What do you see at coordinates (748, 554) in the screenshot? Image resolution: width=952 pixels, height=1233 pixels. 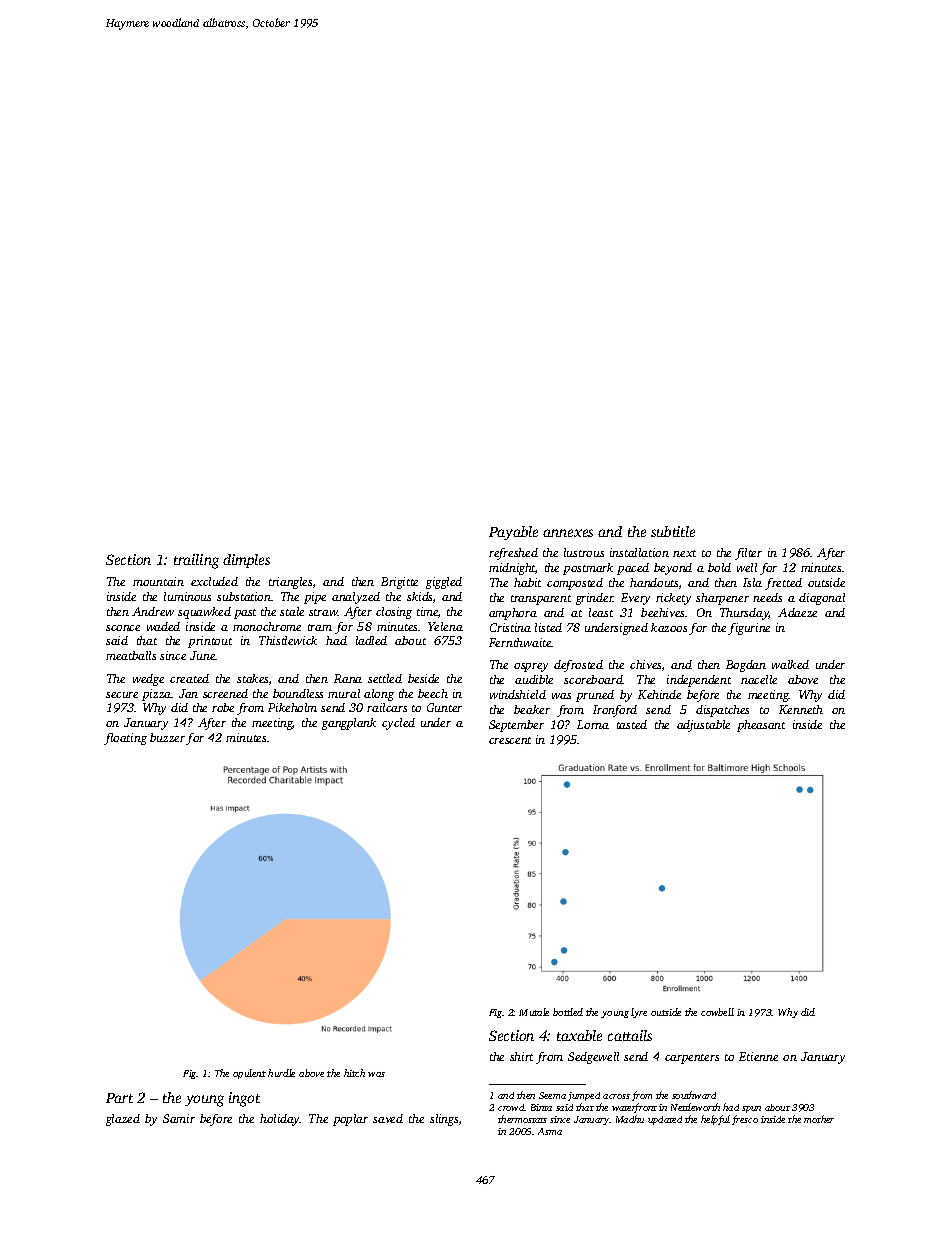 I see `filter` at bounding box center [748, 554].
